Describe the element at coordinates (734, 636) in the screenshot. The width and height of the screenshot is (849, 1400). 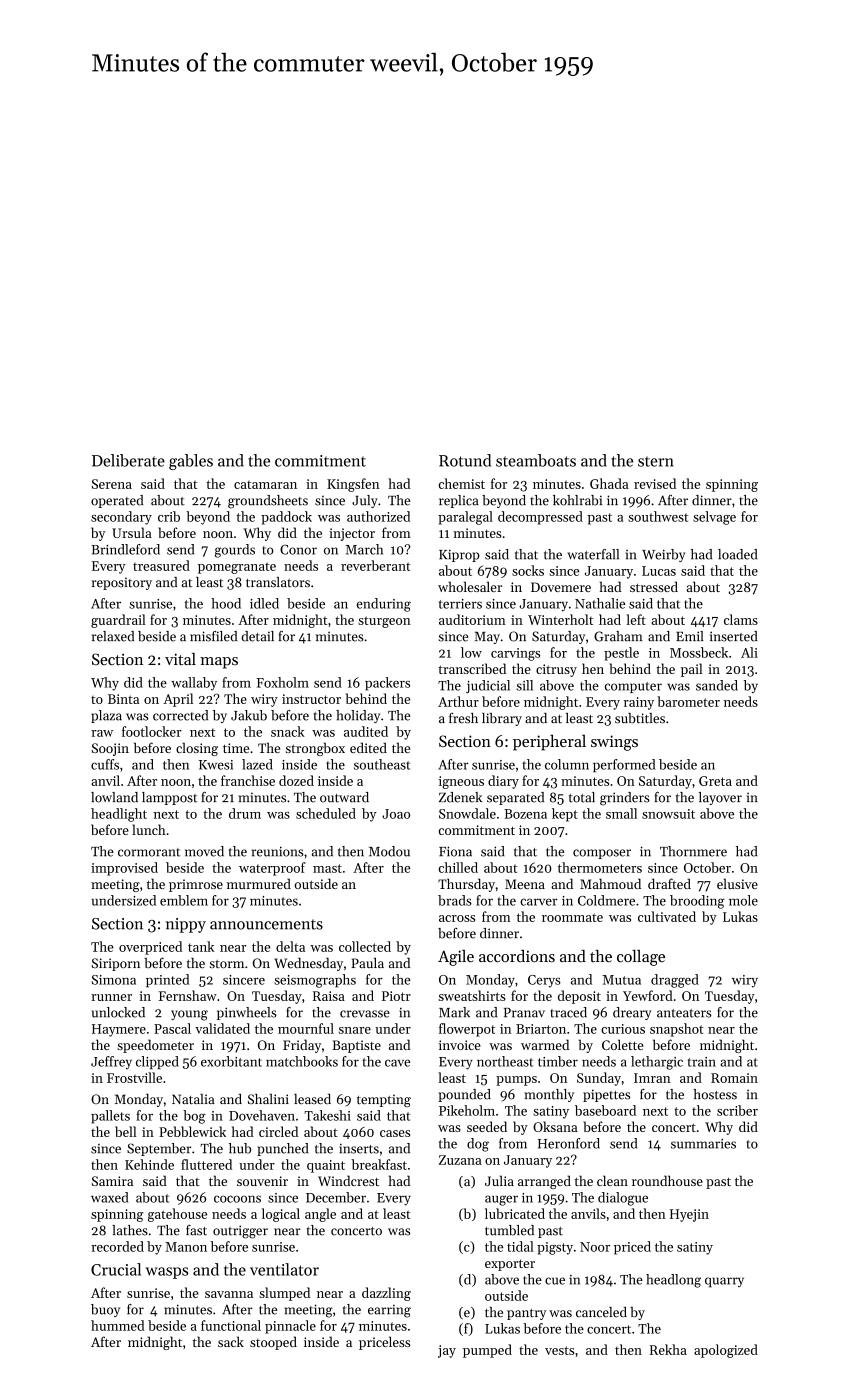
I see `inserted` at that location.
